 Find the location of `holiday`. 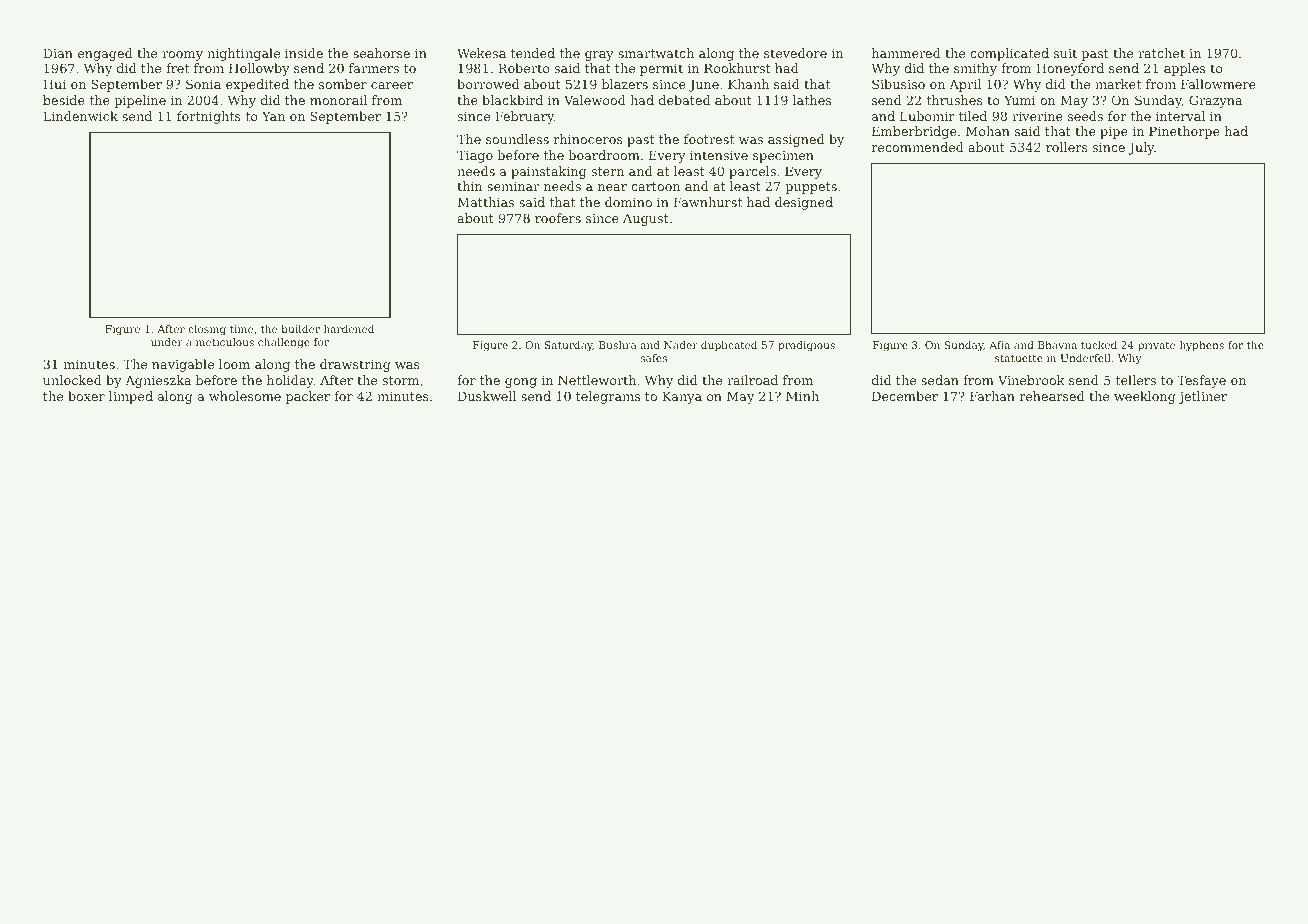

holiday is located at coordinates (290, 381).
